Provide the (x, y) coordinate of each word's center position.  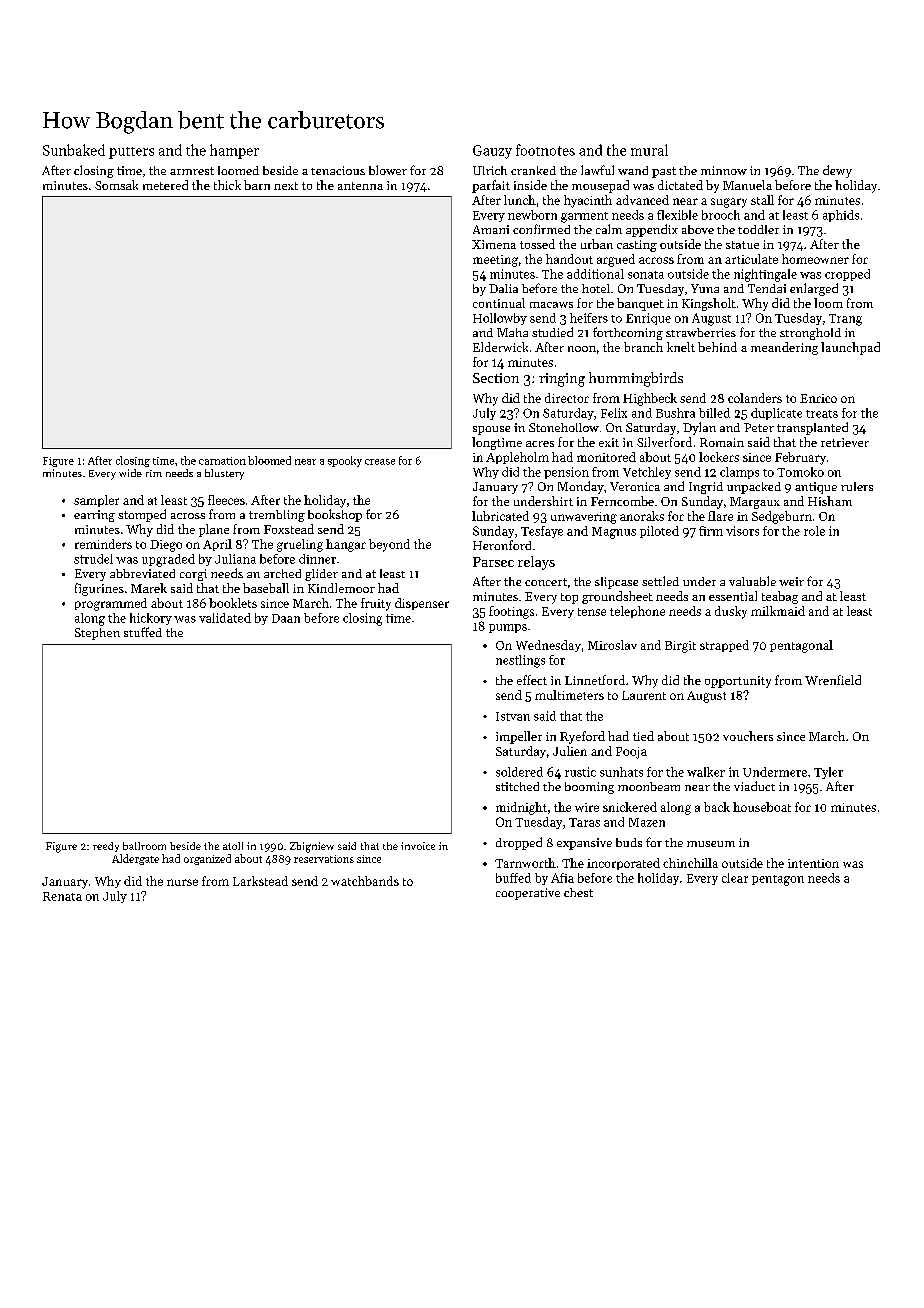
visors (742, 531)
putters (131, 153)
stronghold (810, 334)
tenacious (338, 170)
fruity (376, 604)
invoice (418, 846)
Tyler (828, 773)
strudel (93, 559)
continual (499, 303)
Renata (62, 896)
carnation (222, 461)
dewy (837, 171)
